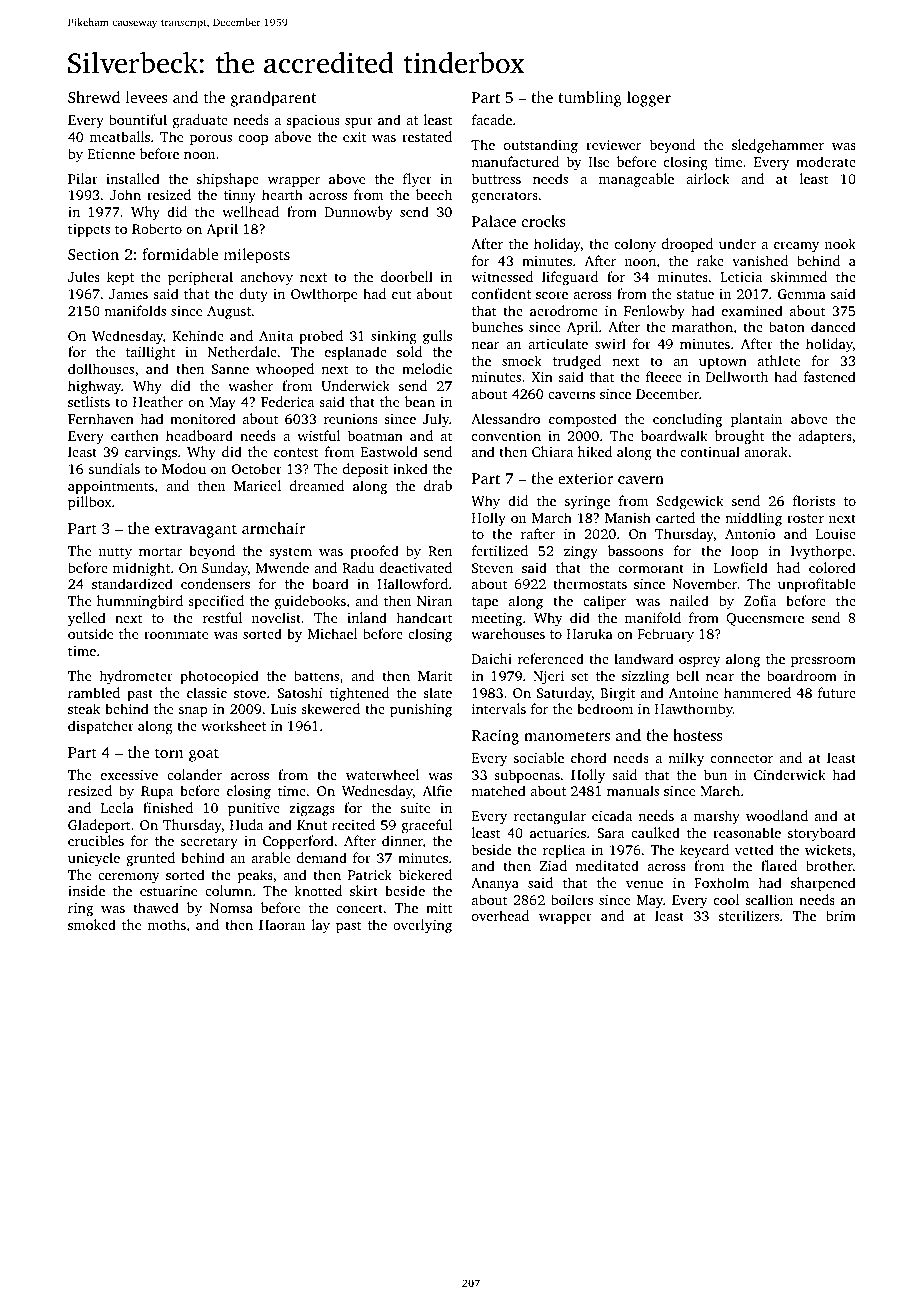 This document has width=924, height=1308. What do you see at coordinates (167, 924) in the document?
I see `moths` at bounding box center [167, 924].
